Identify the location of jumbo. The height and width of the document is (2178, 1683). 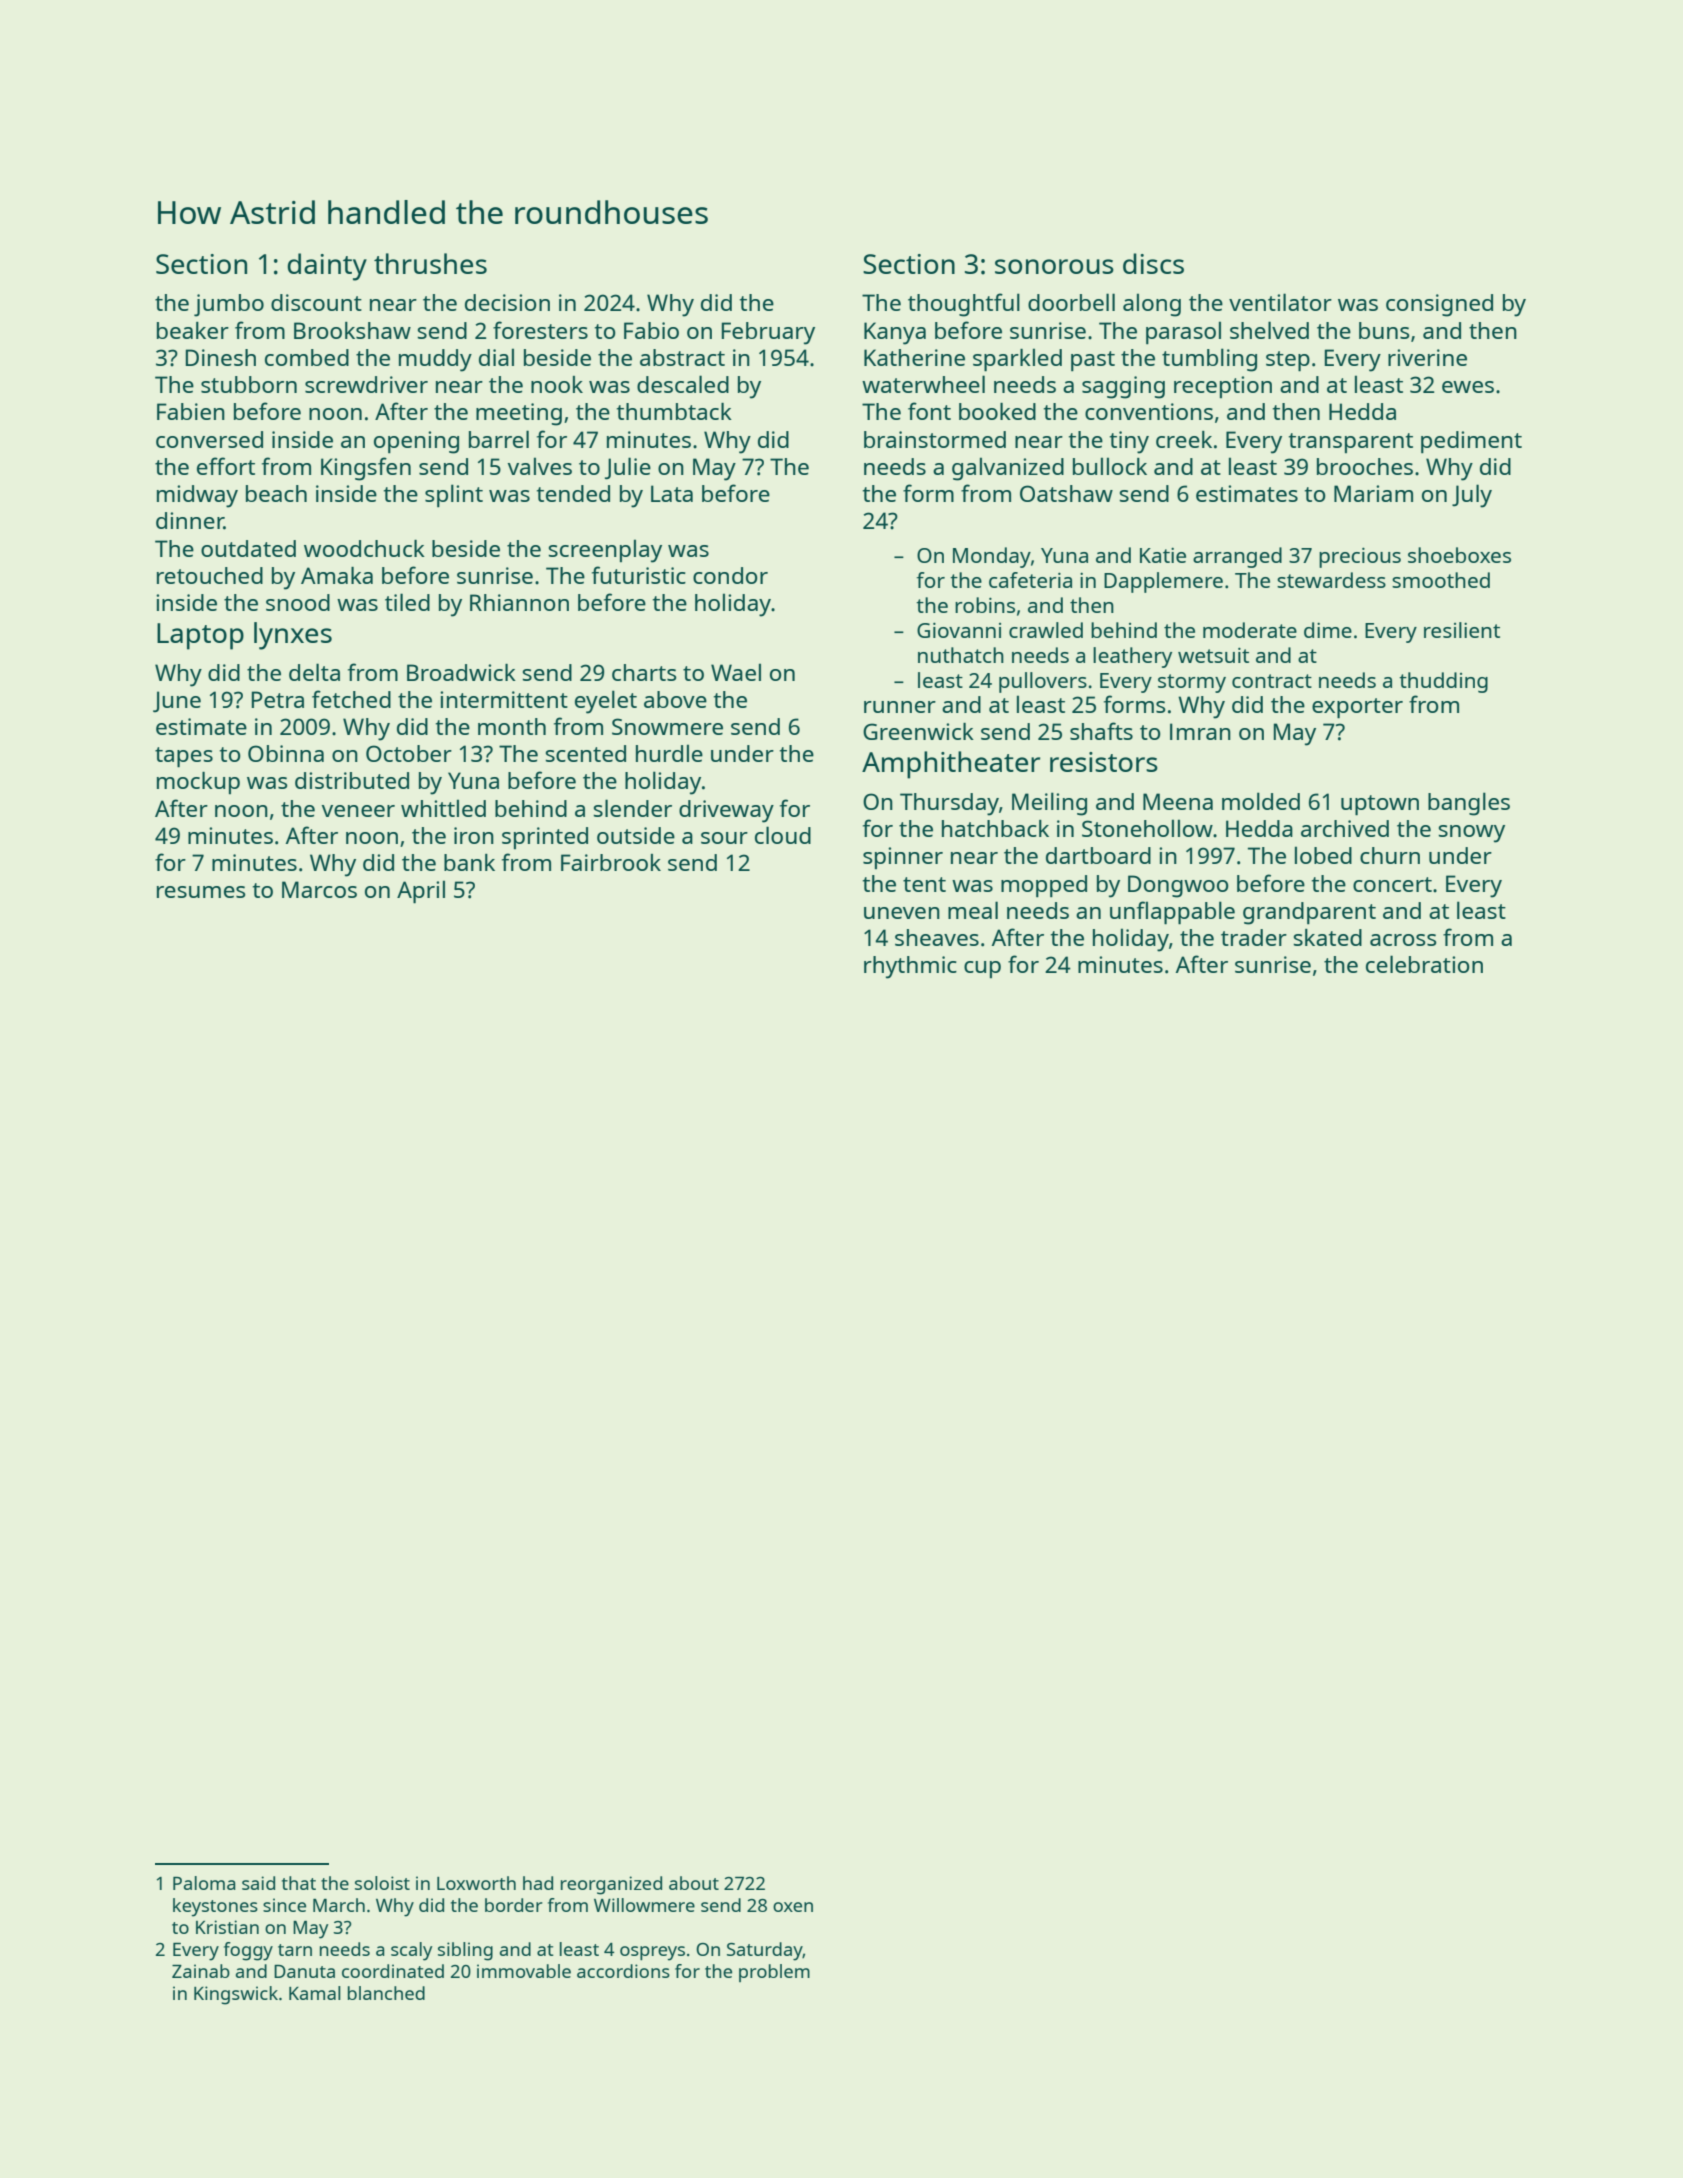
(229, 305).
